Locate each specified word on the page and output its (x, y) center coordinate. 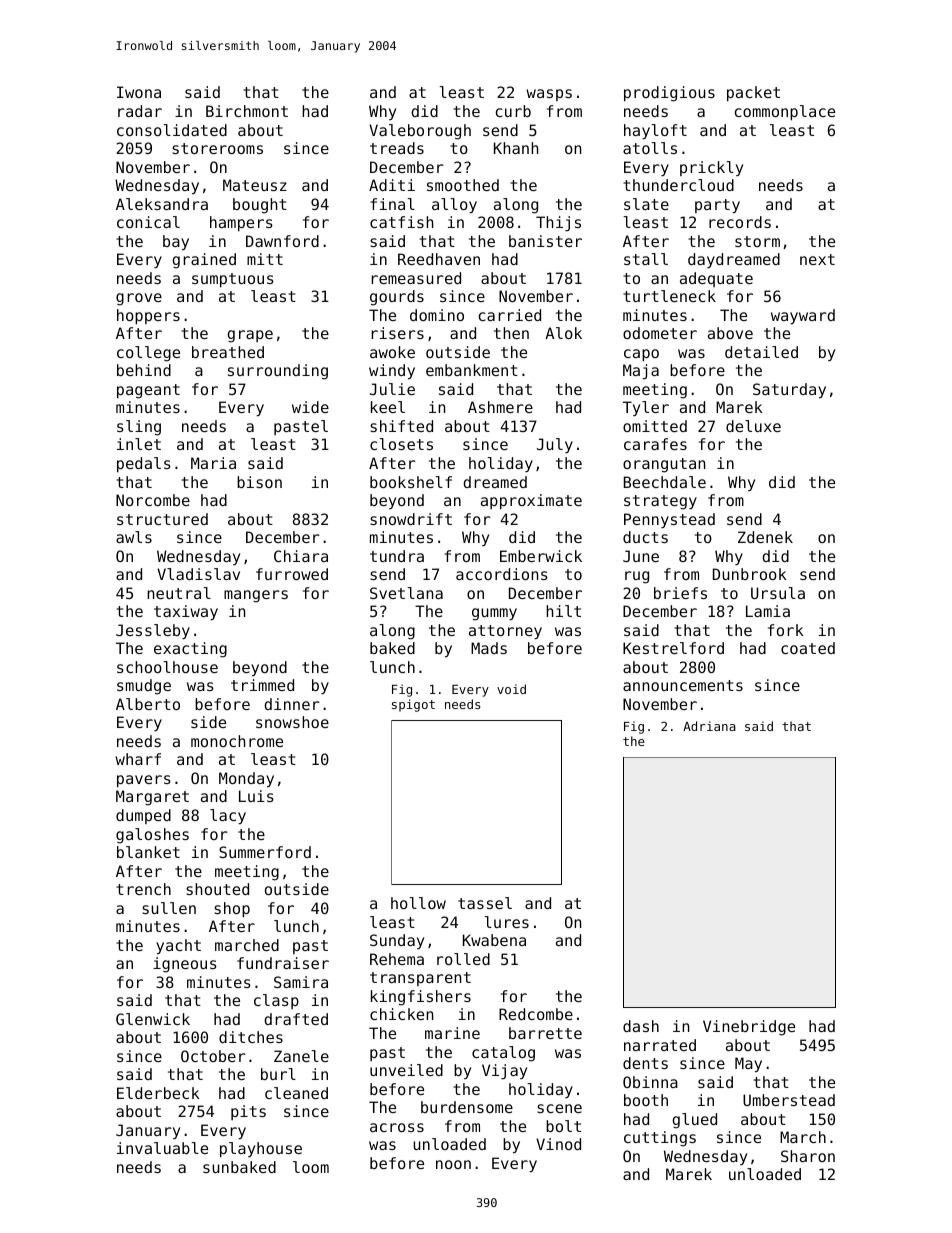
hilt (563, 611)
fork (786, 630)
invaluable (162, 1148)
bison (259, 482)
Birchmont (247, 111)
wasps (549, 95)
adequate (716, 279)
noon (453, 1164)
